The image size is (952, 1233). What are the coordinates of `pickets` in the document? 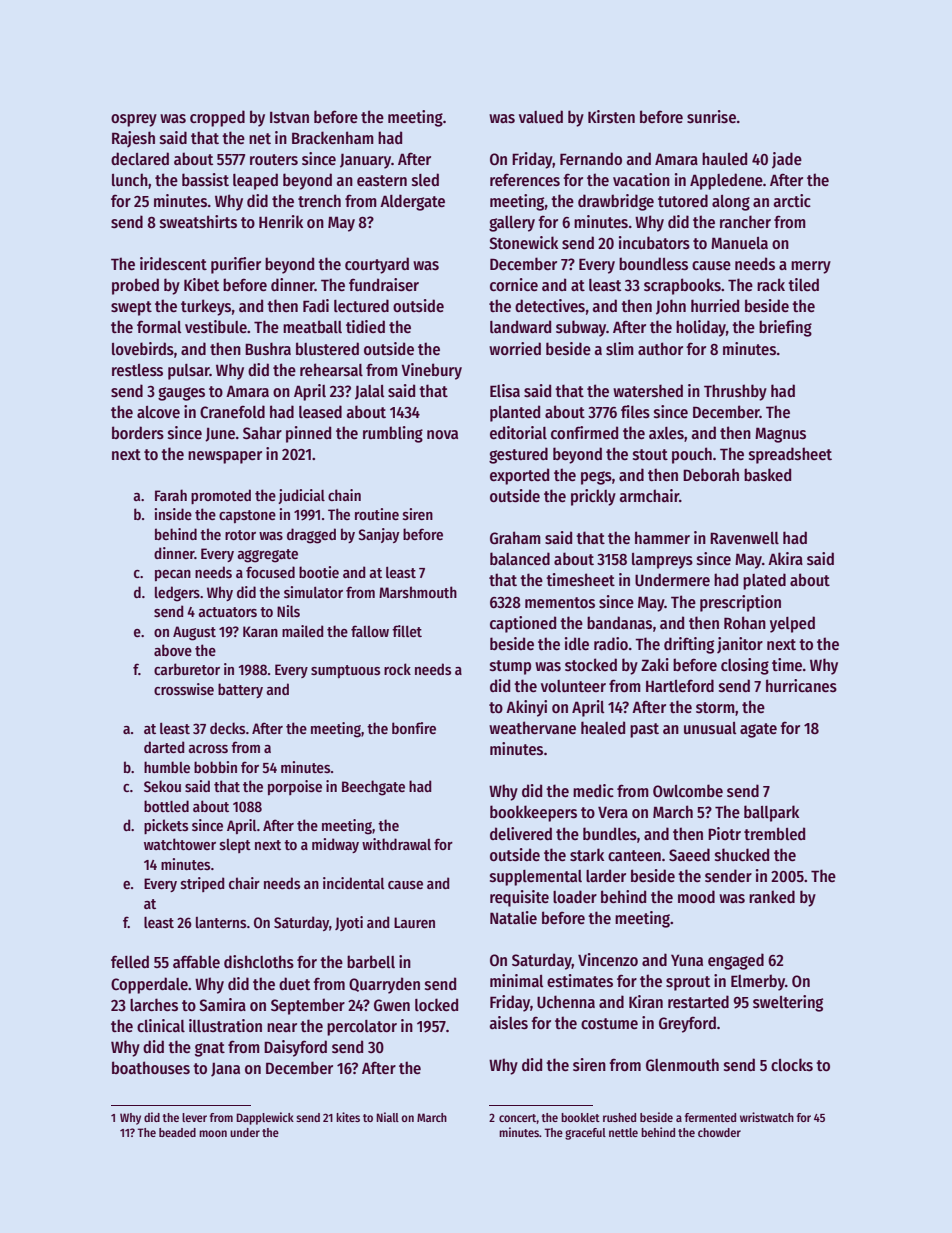 It's located at (166, 826).
